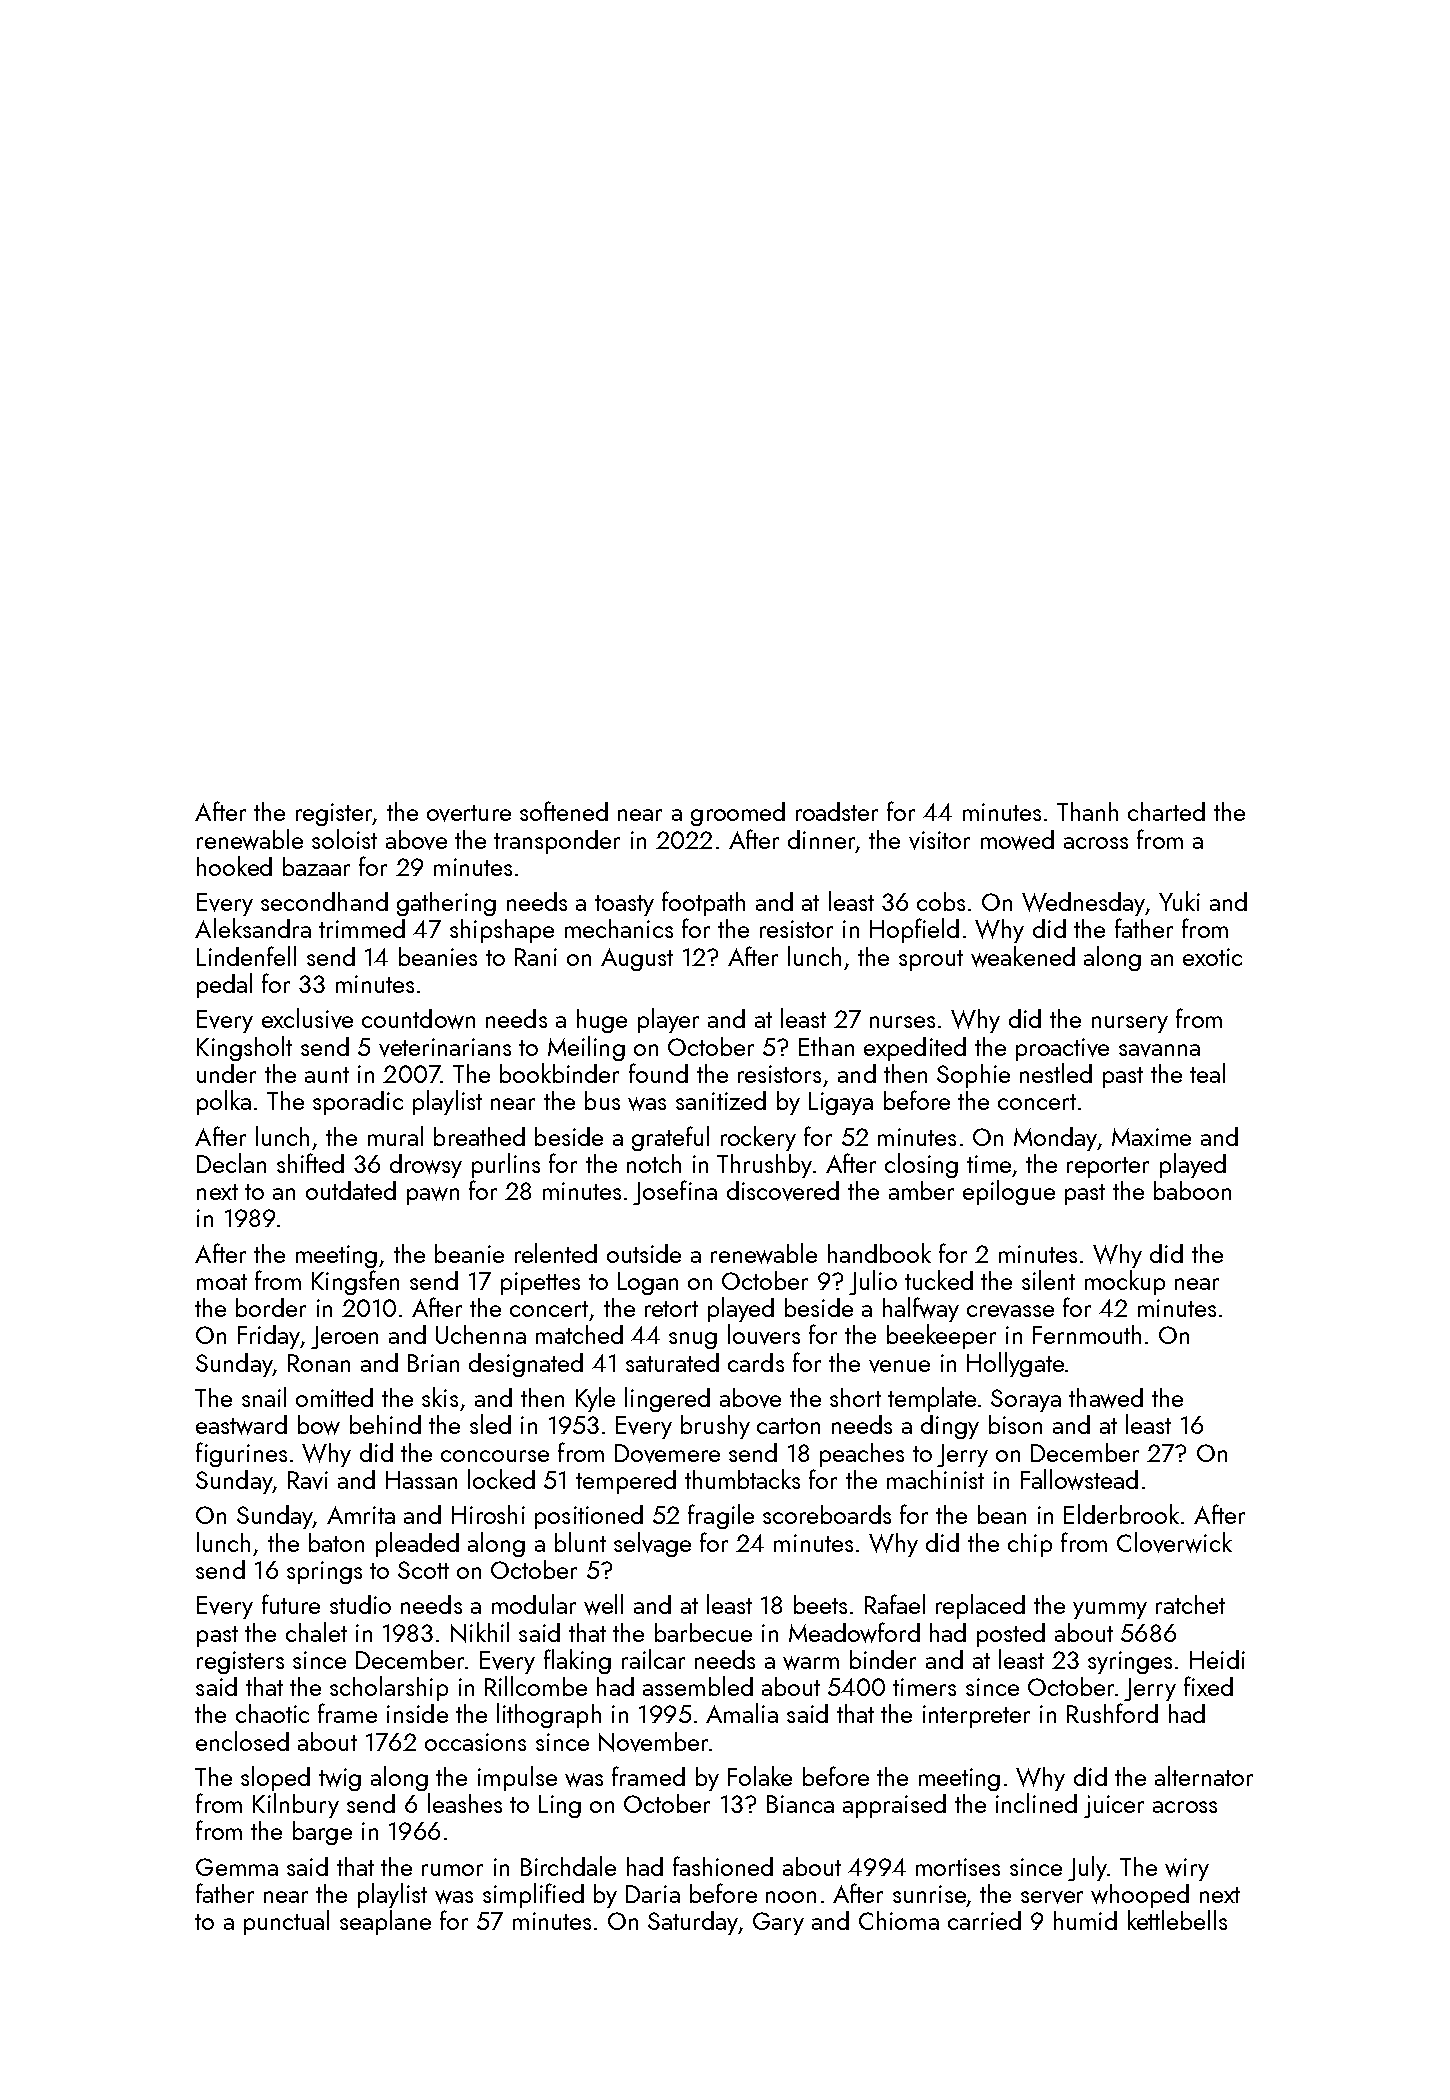 This page has width=1450, height=2100. I want to click on syringes, so click(1130, 1662).
